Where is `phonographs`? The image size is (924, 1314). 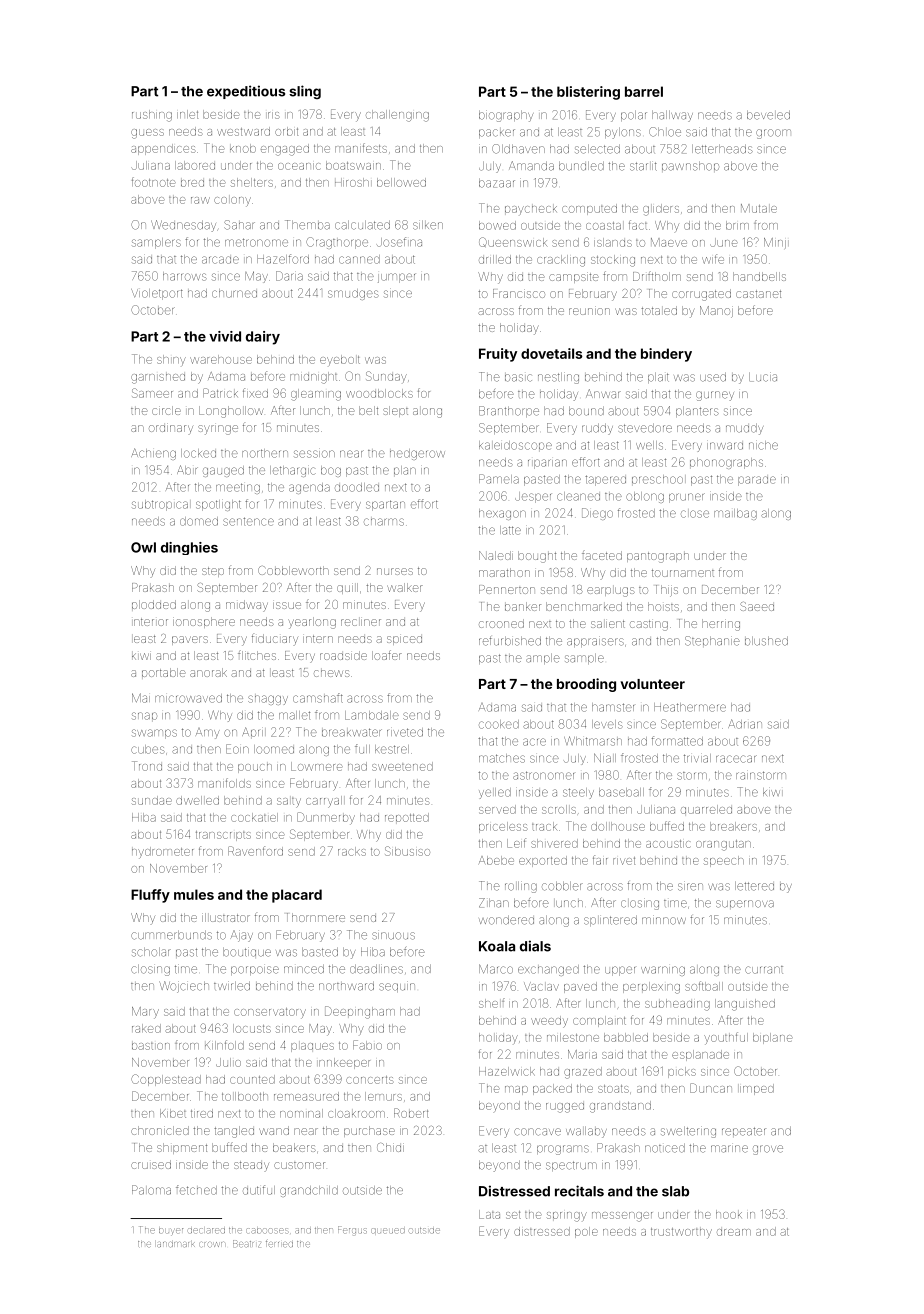
phonographs is located at coordinates (726, 463).
